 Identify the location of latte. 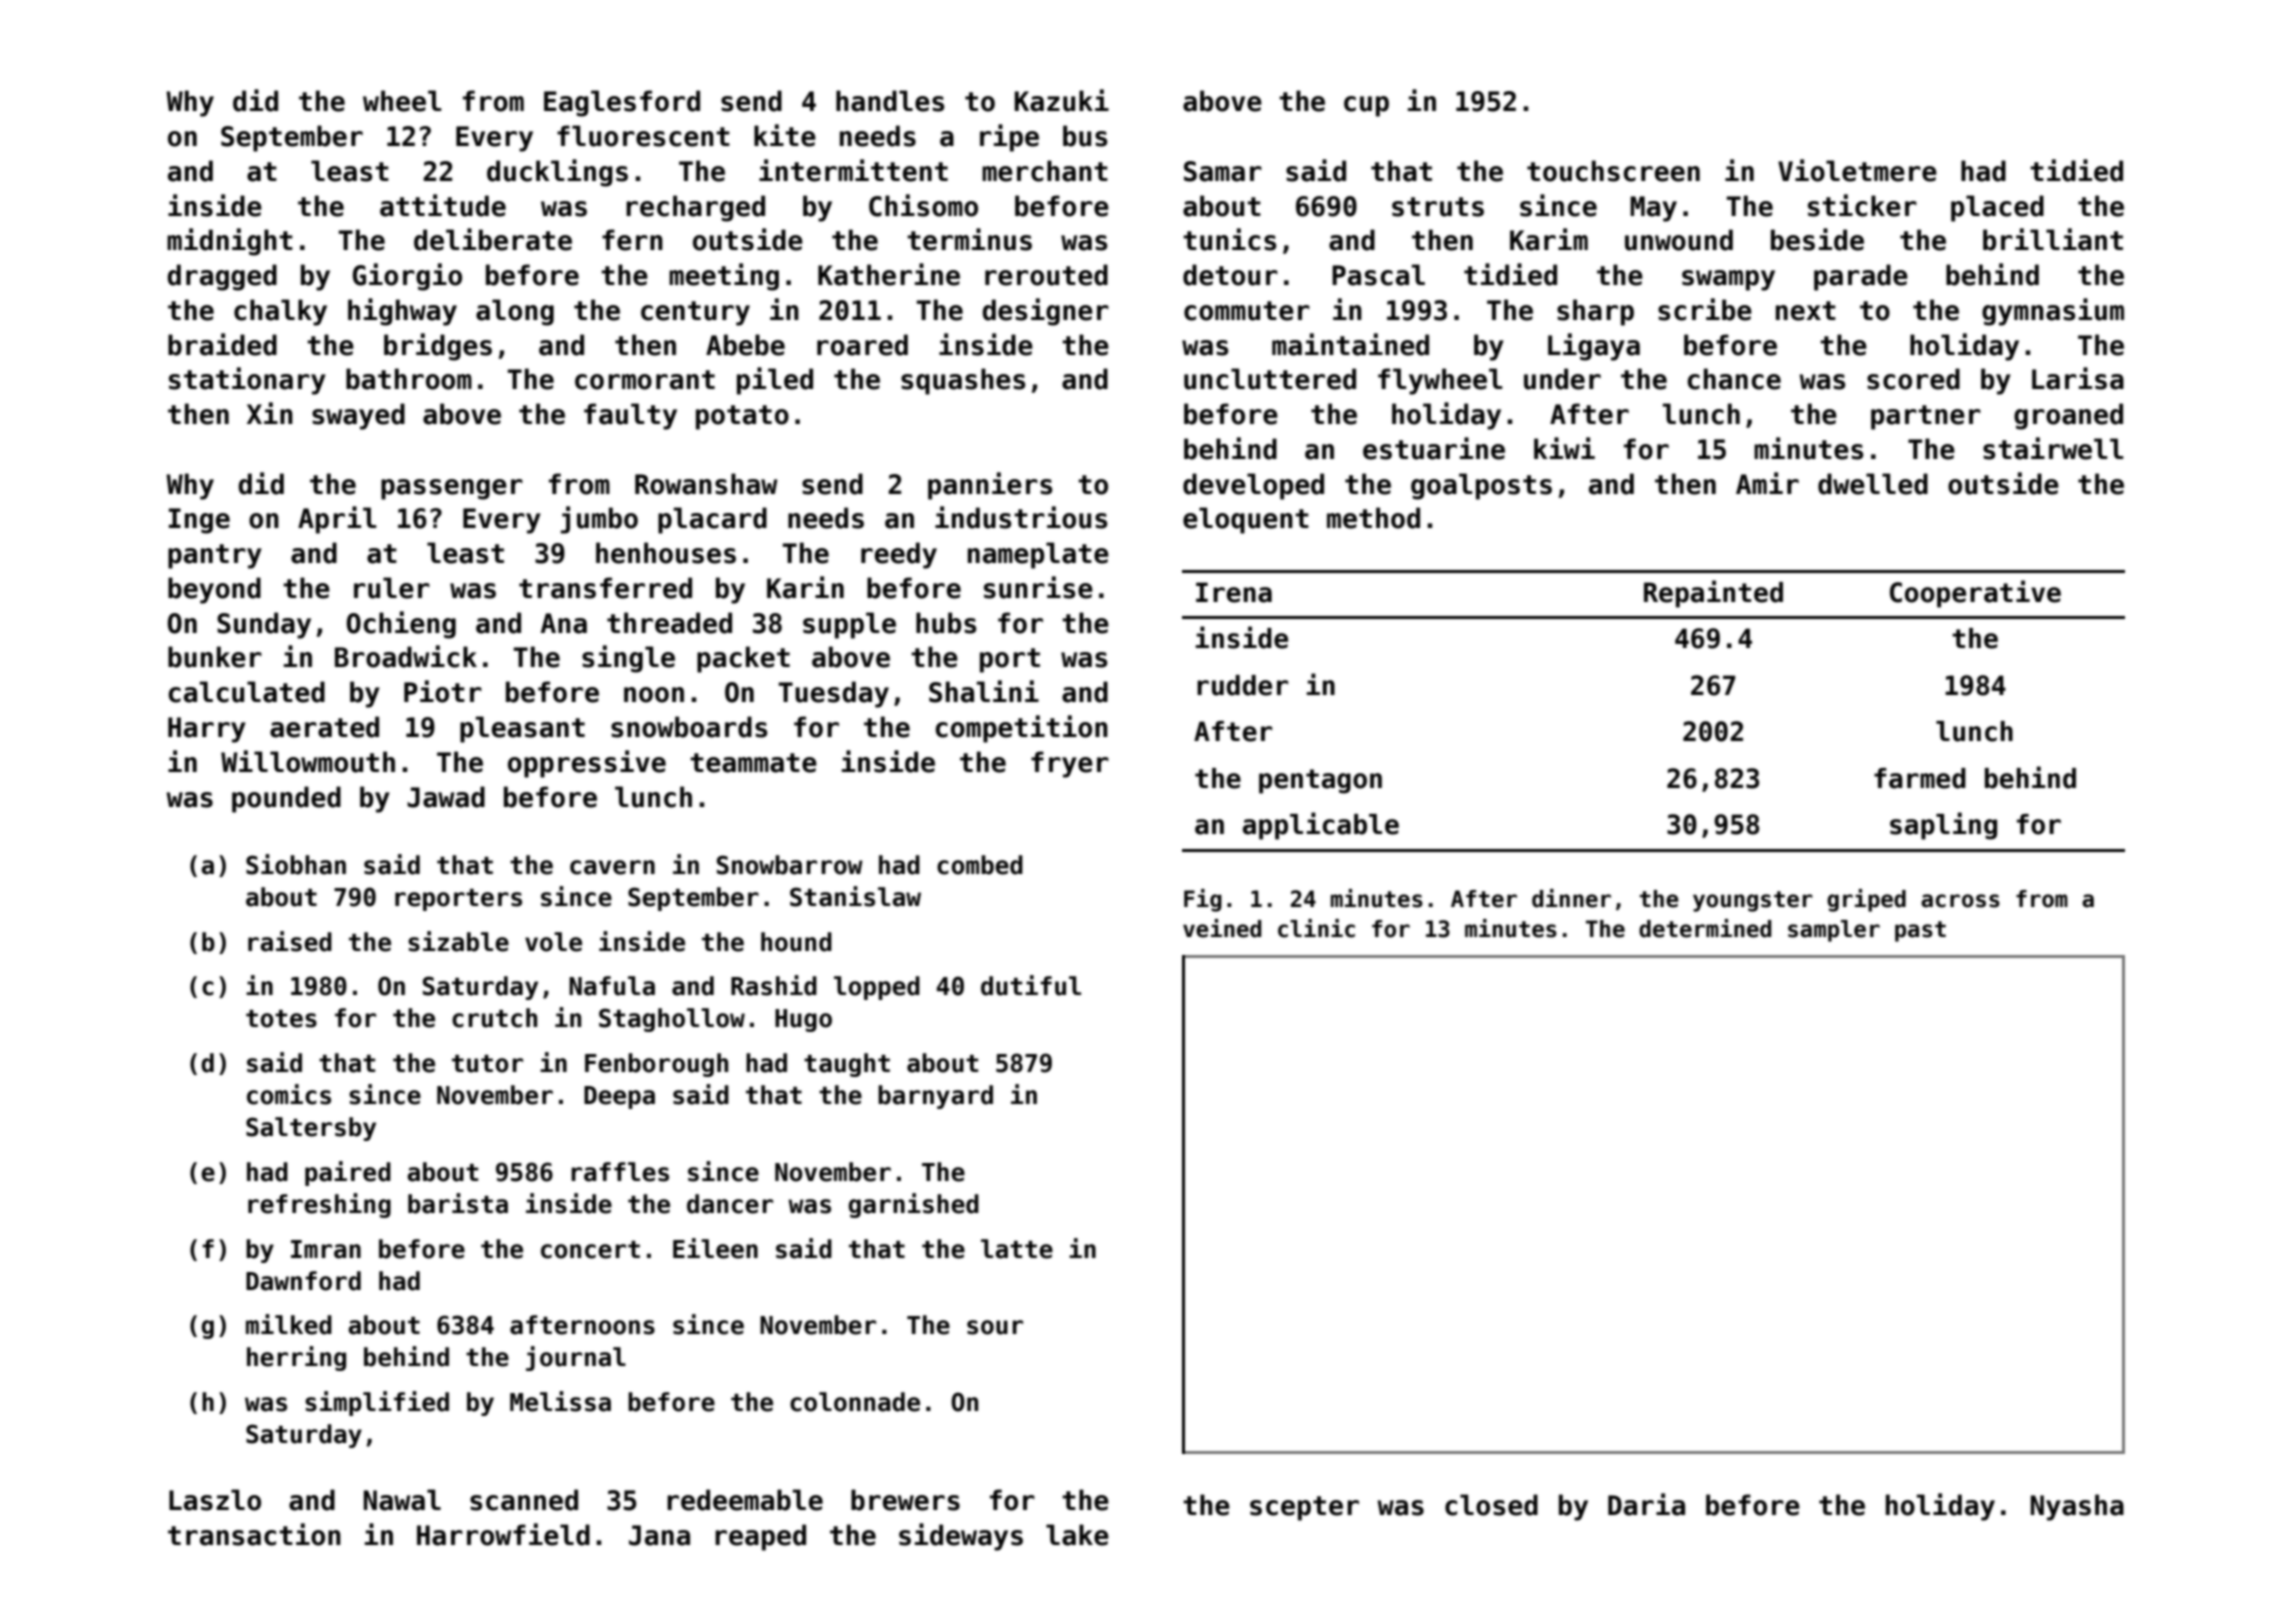
(1017, 1249).
